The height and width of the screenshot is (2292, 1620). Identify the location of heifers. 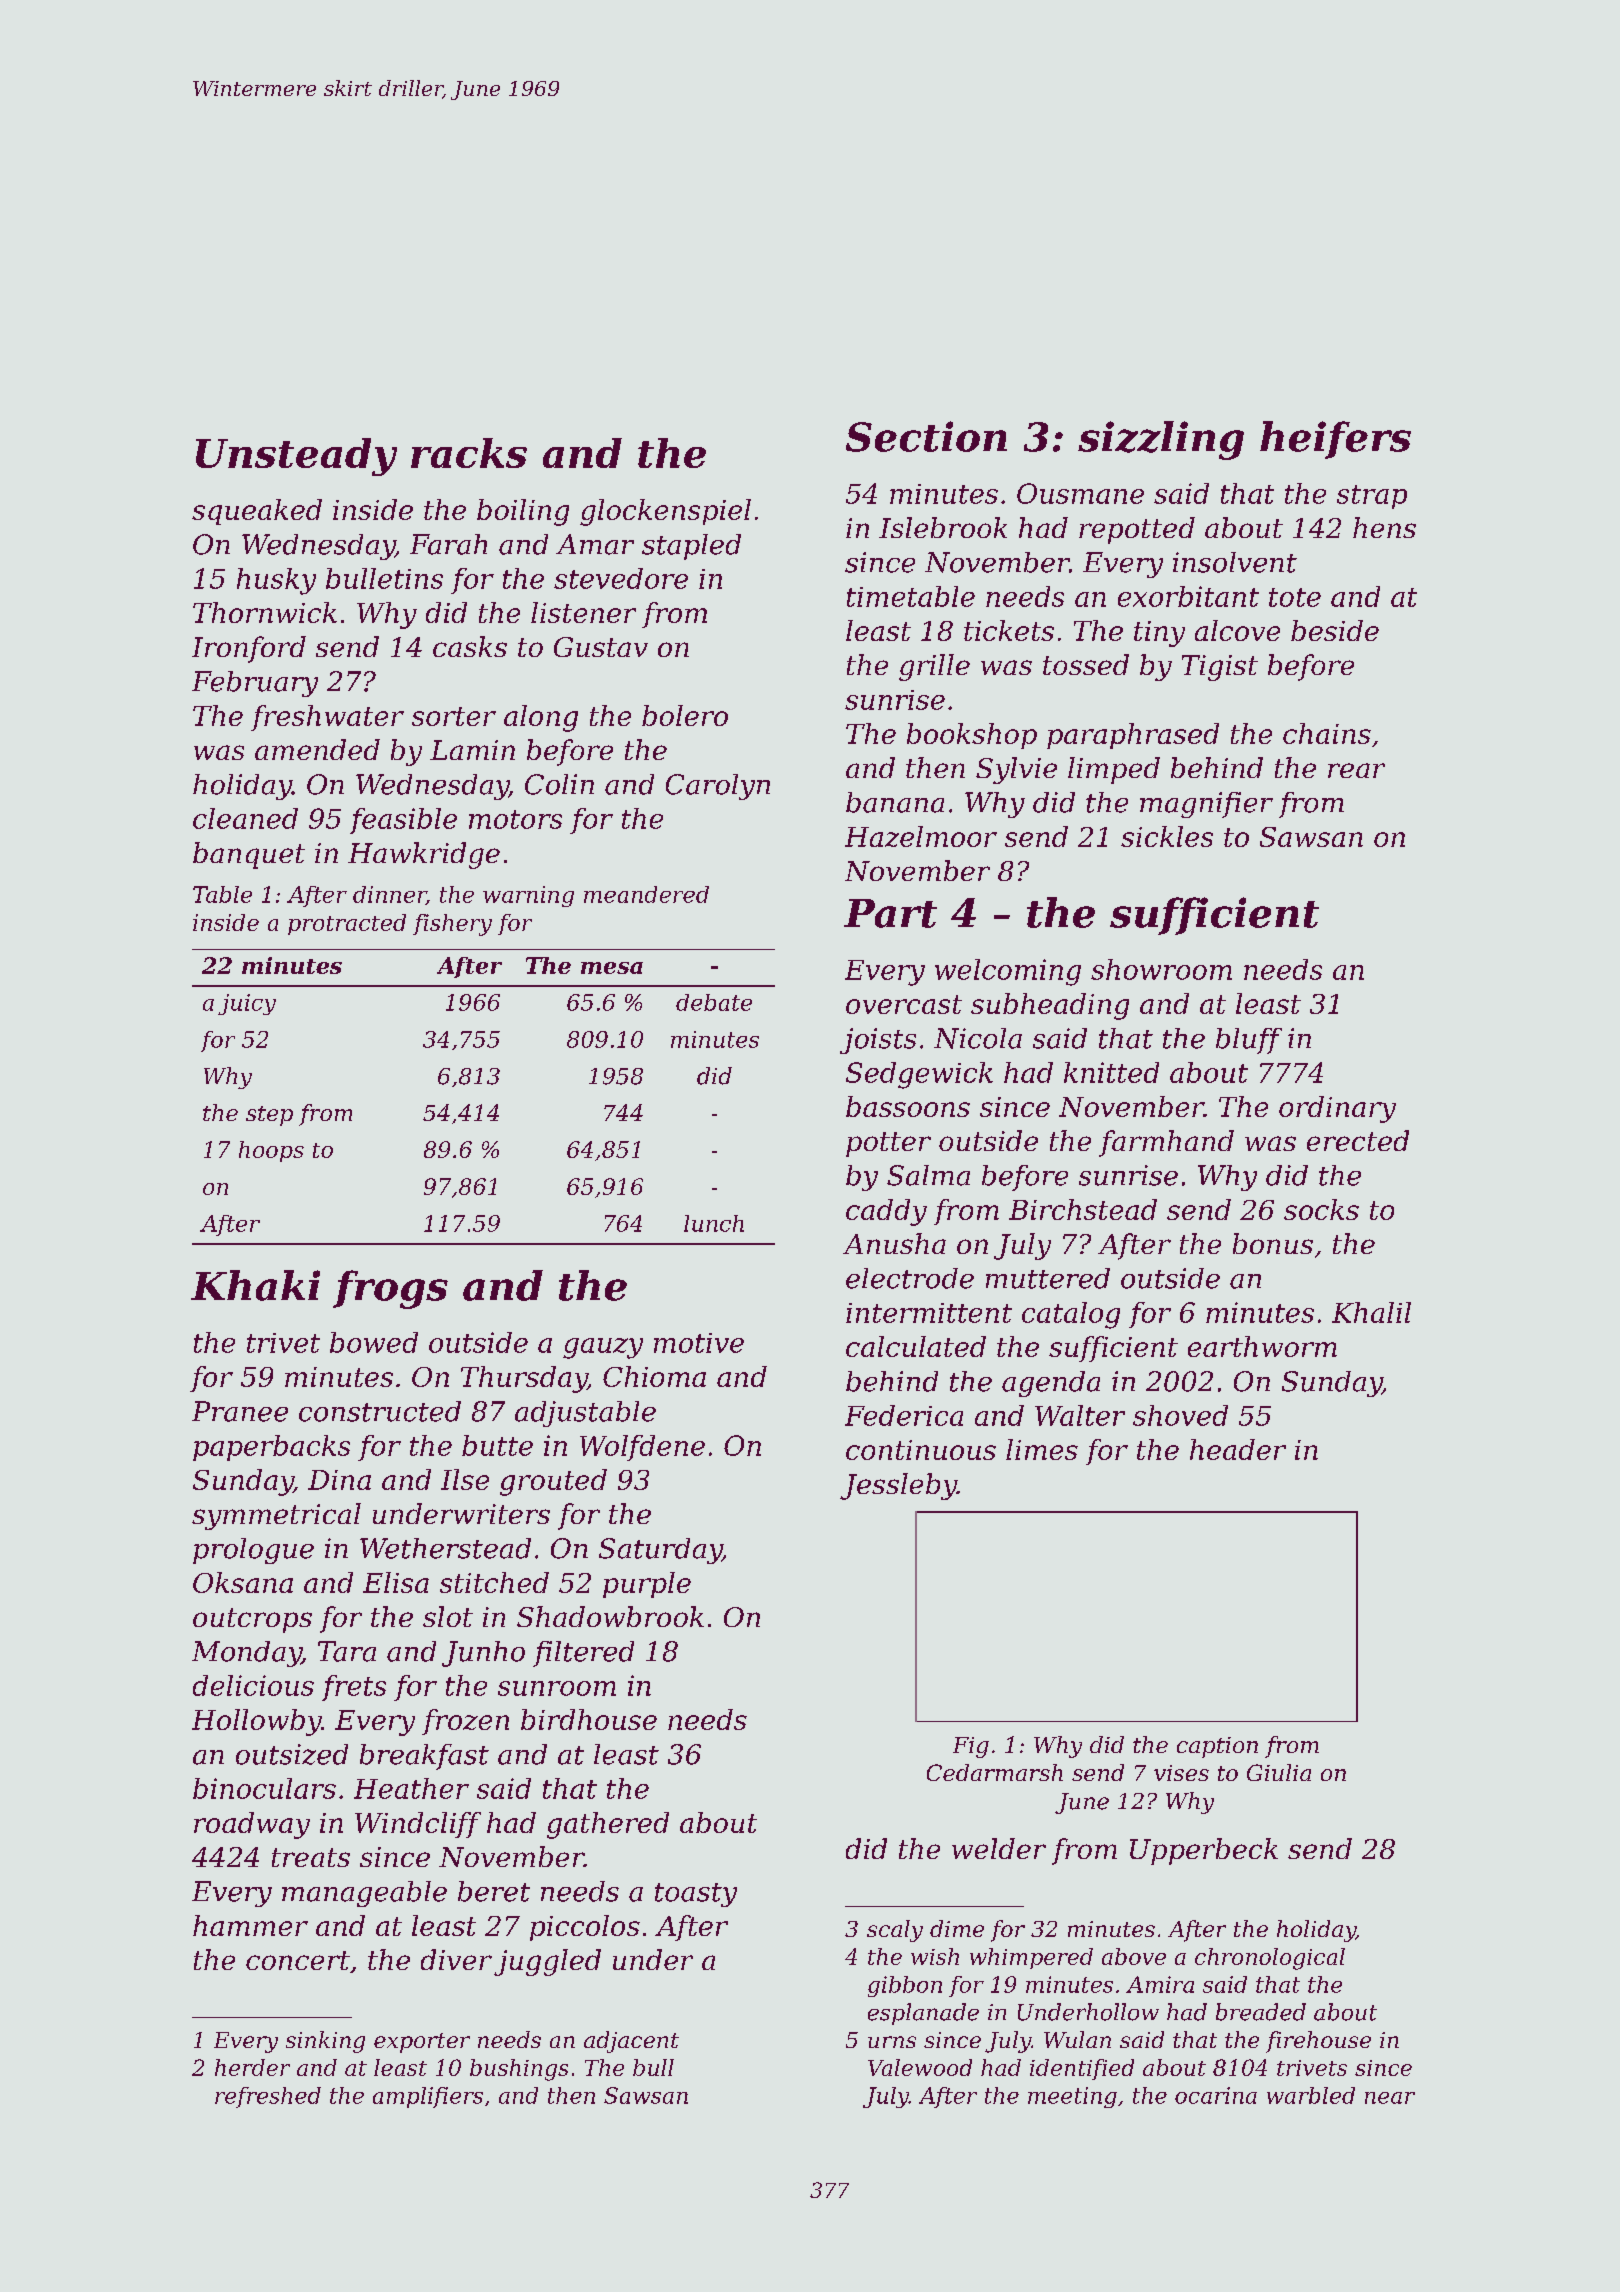
(1335, 440).
